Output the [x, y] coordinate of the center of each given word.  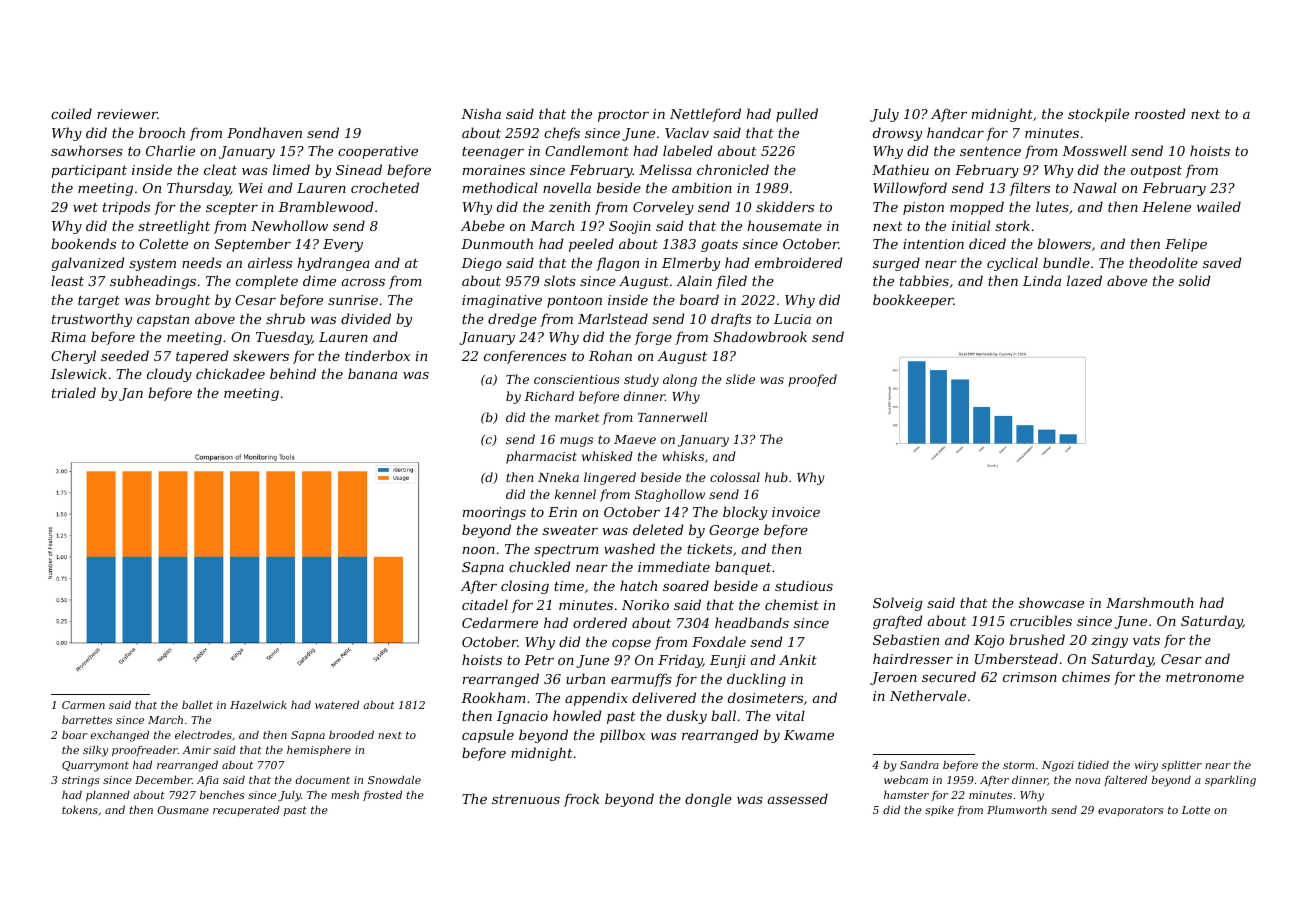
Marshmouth [1150, 602]
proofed [812, 380]
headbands [752, 622]
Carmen [83, 705]
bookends [83, 243]
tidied [1093, 764]
